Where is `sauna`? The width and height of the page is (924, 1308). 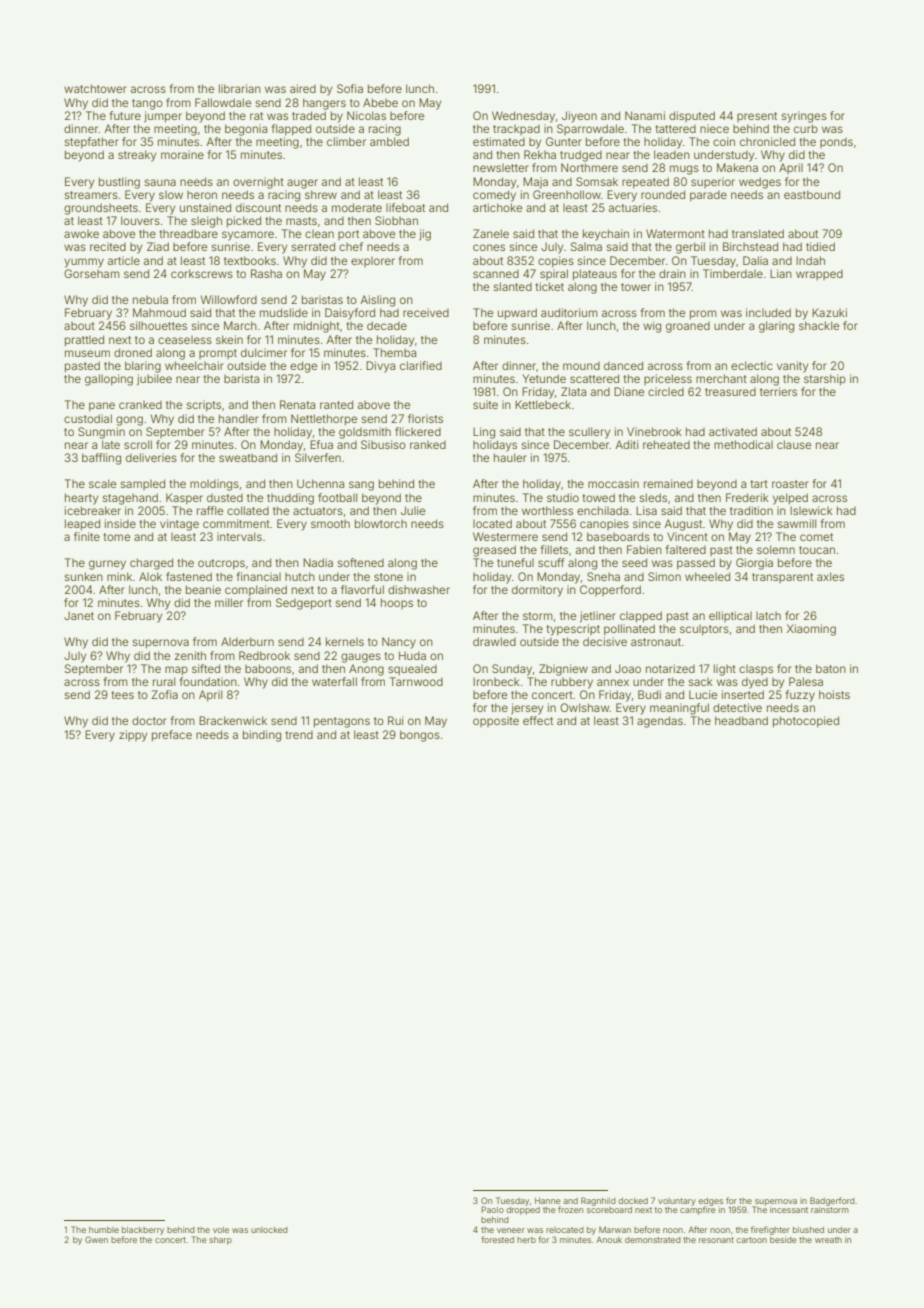
sauna is located at coordinates (160, 182).
